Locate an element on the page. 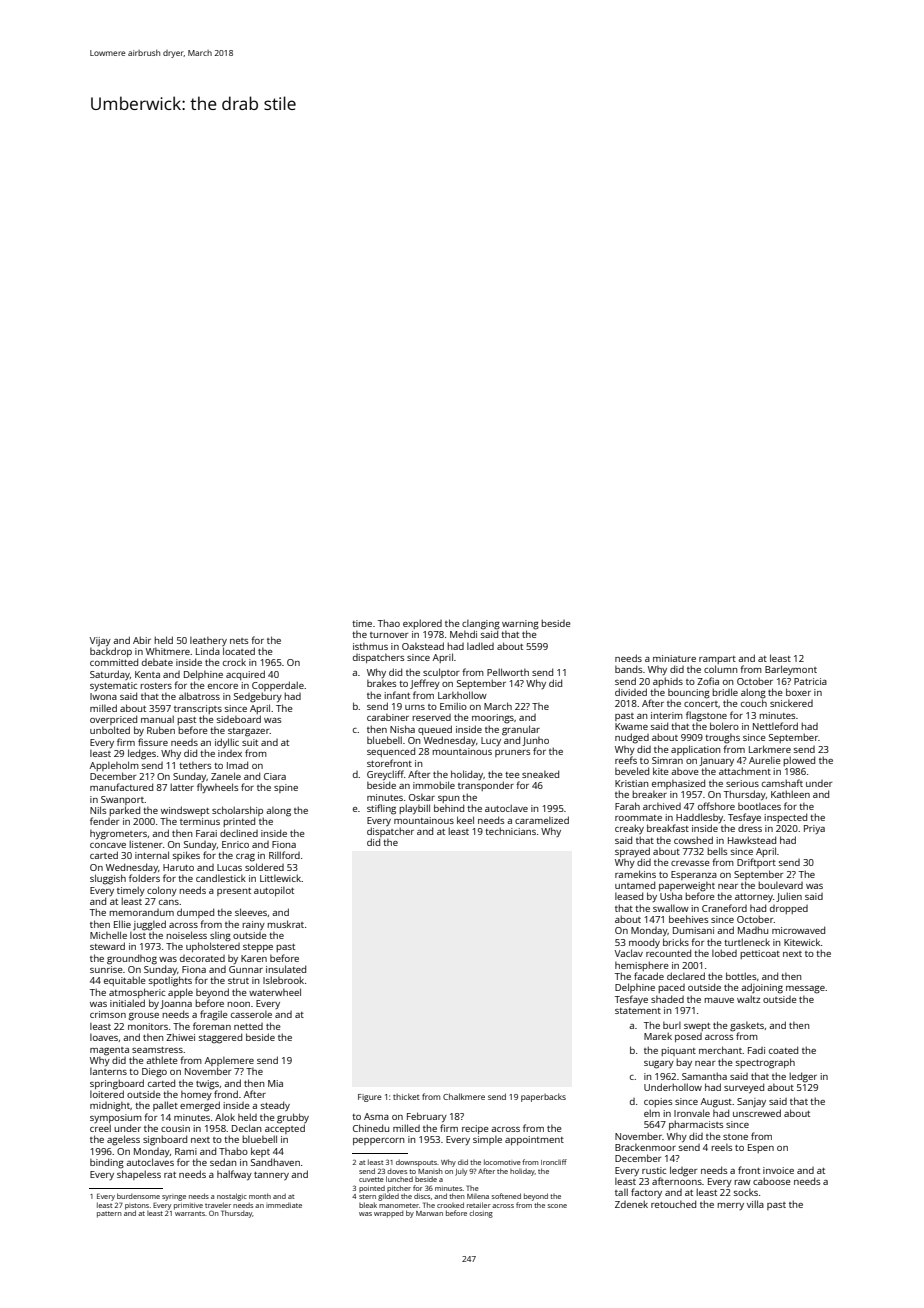 This document has height=1308, width=924. Figure is located at coordinates (370, 1098).
